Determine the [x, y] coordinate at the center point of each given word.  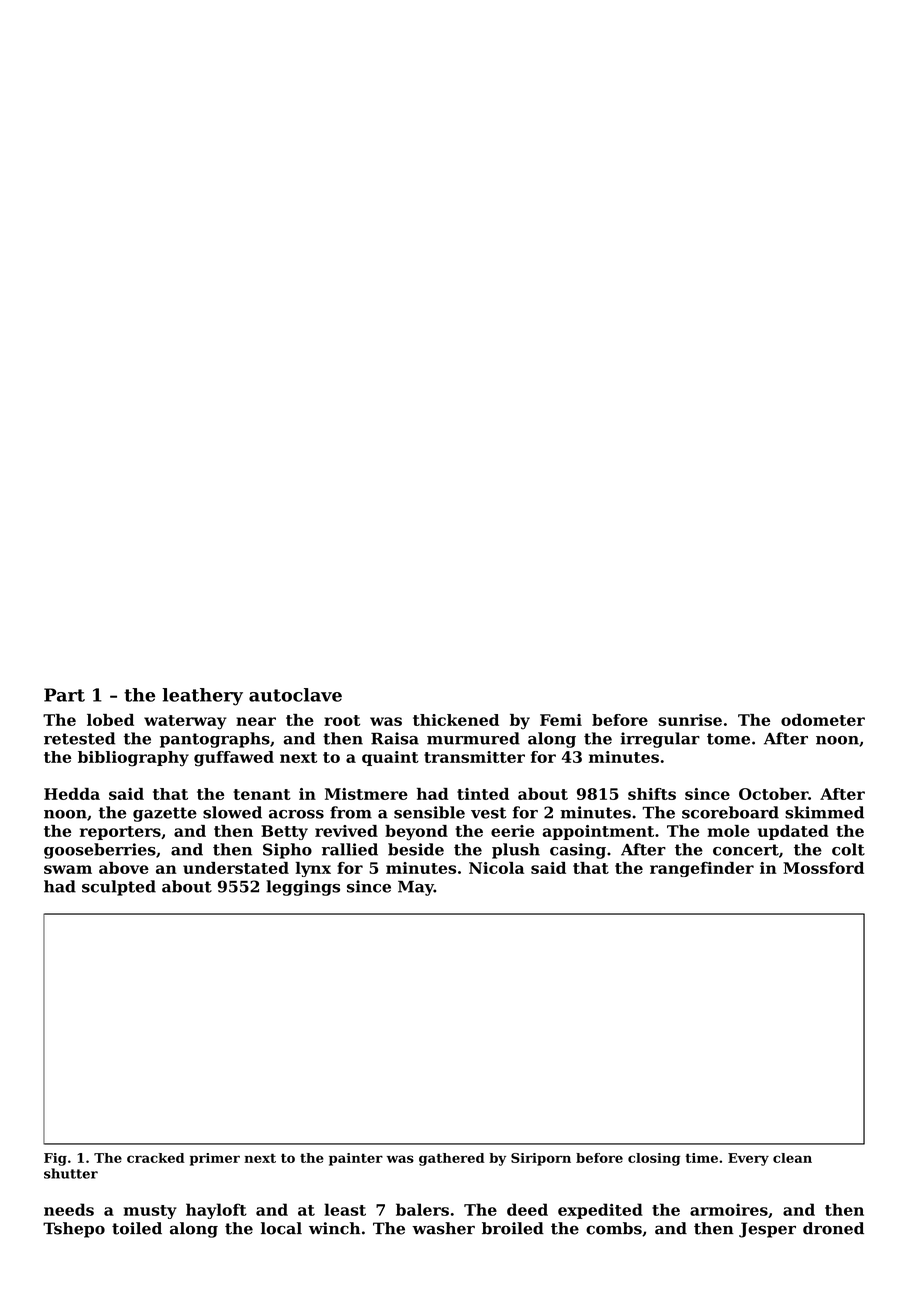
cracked [156, 1158]
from [351, 812]
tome [728, 739]
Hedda [72, 794]
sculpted [119, 888]
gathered [452, 1159]
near [256, 721]
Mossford [823, 868]
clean [792, 1158]
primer [215, 1159]
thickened [456, 720]
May [416, 888]
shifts [652, 794]
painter [356, 1159]
